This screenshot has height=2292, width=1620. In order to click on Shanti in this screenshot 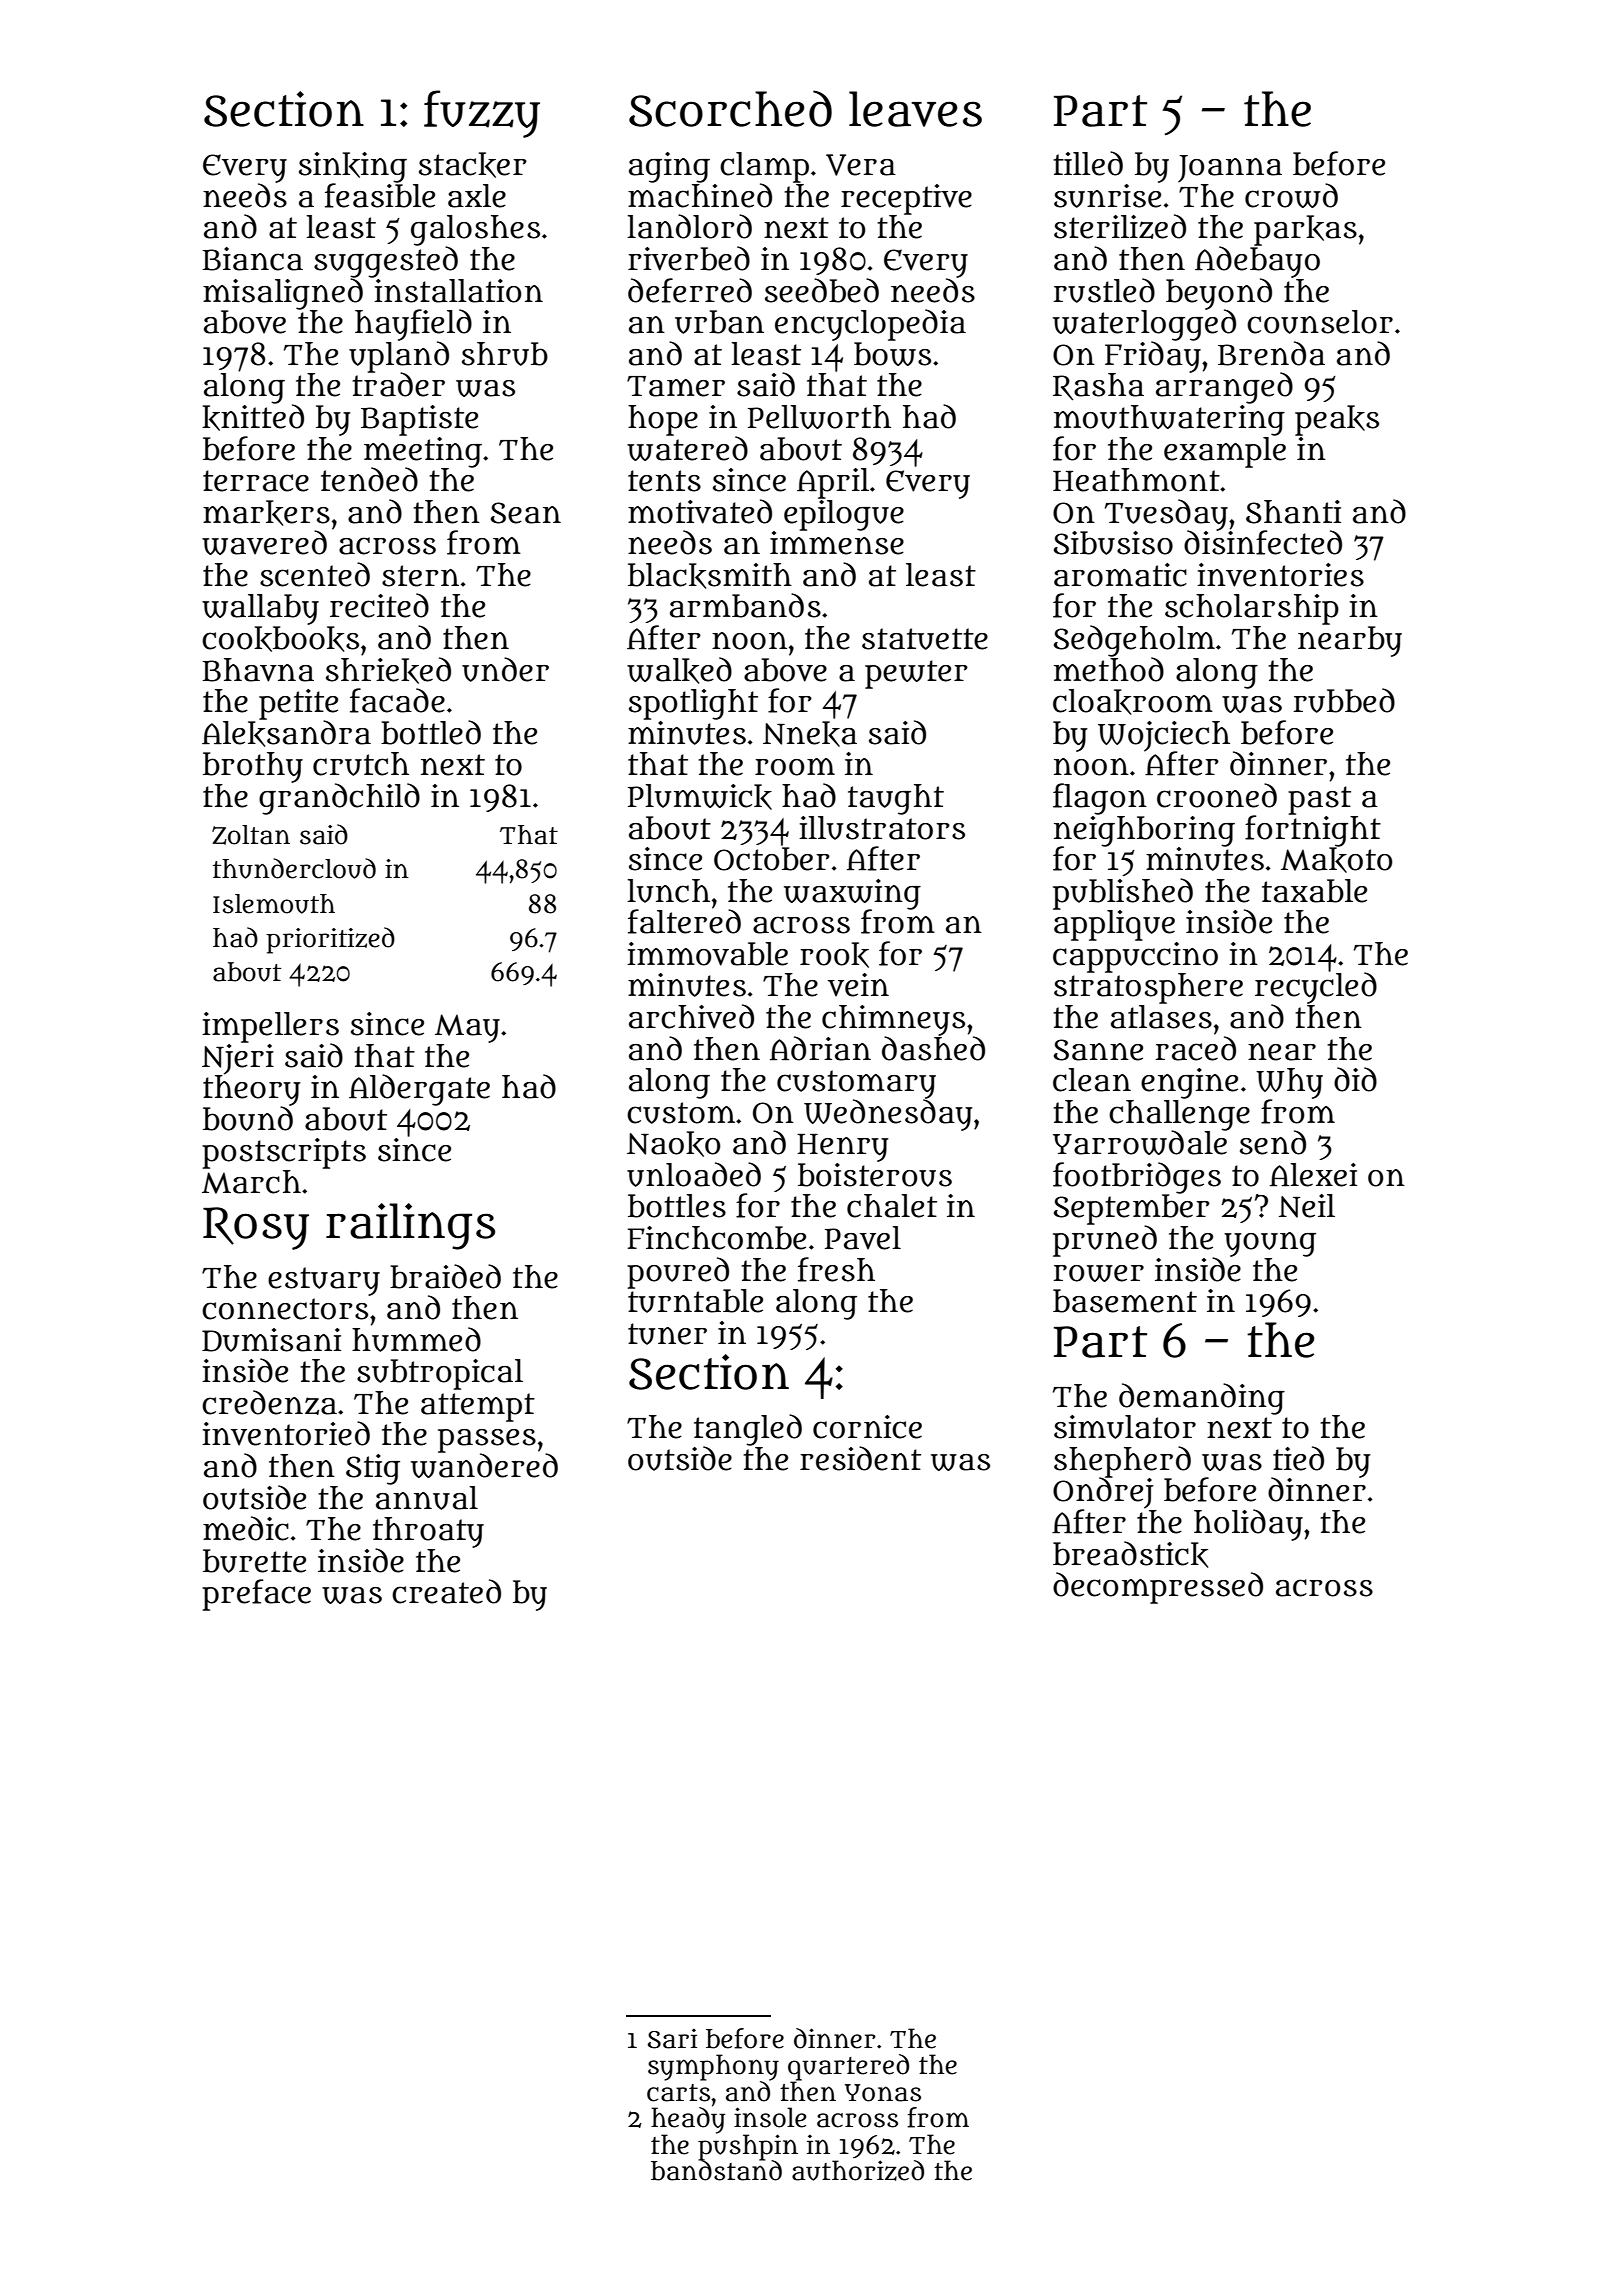, I will do `click(1293, 512)`.
